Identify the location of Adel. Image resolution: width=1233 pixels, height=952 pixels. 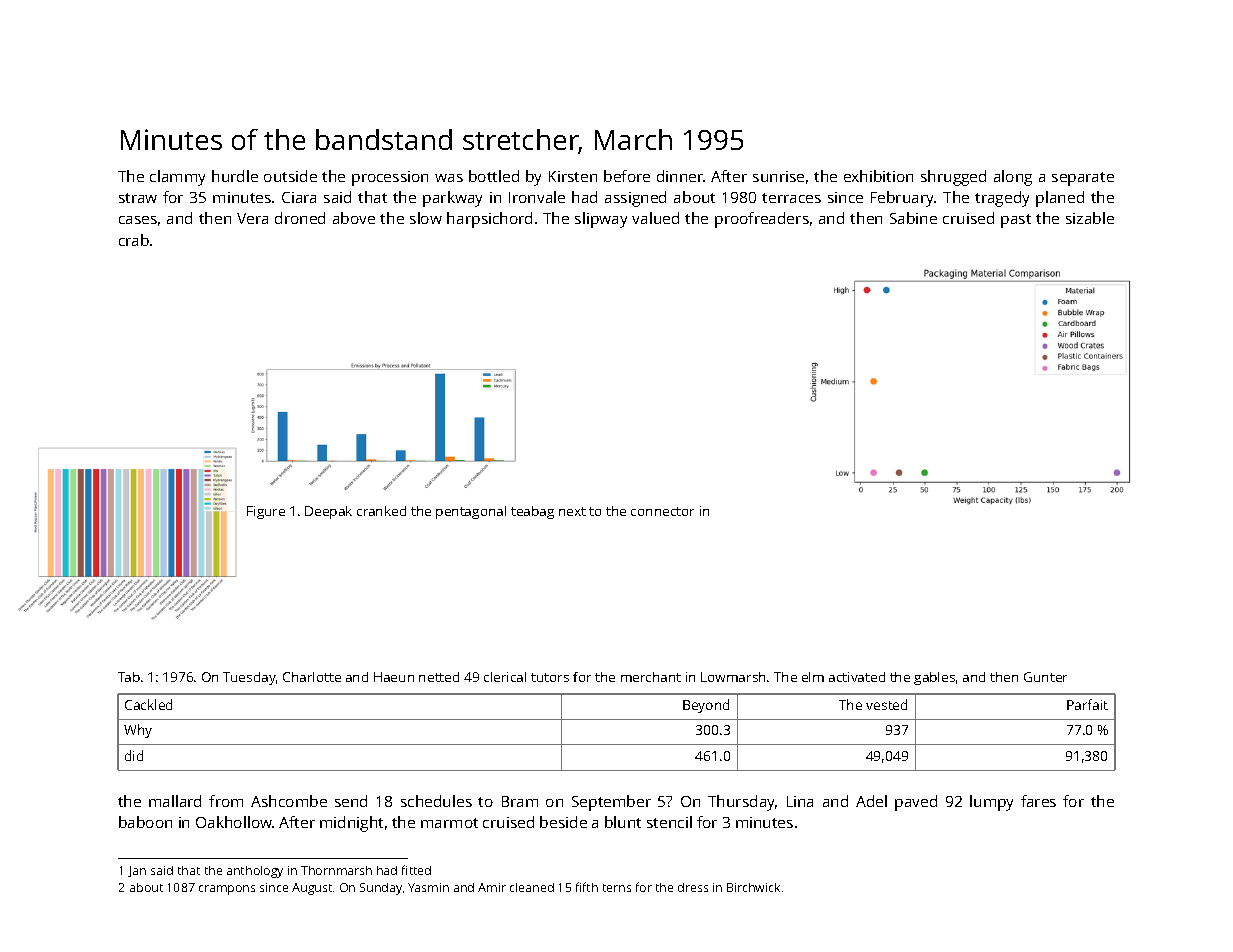
(871, 801).
